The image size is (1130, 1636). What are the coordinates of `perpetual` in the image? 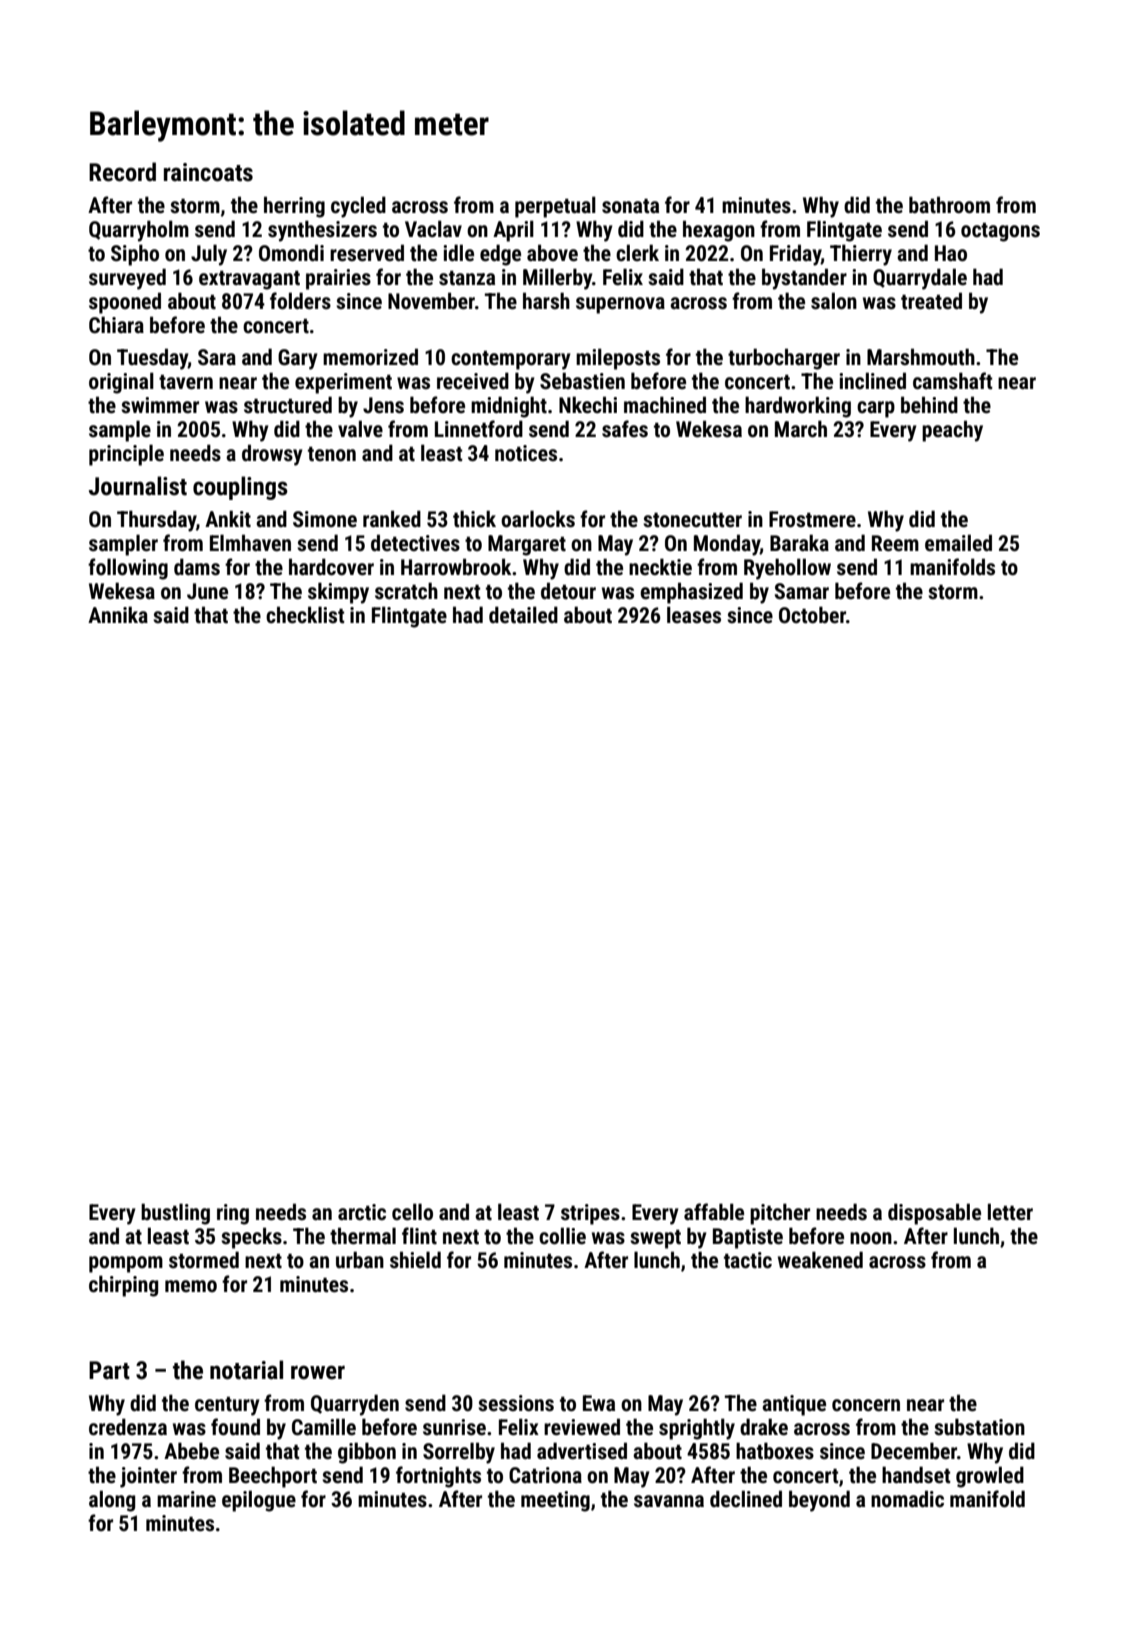 It's located at (555, 207).
